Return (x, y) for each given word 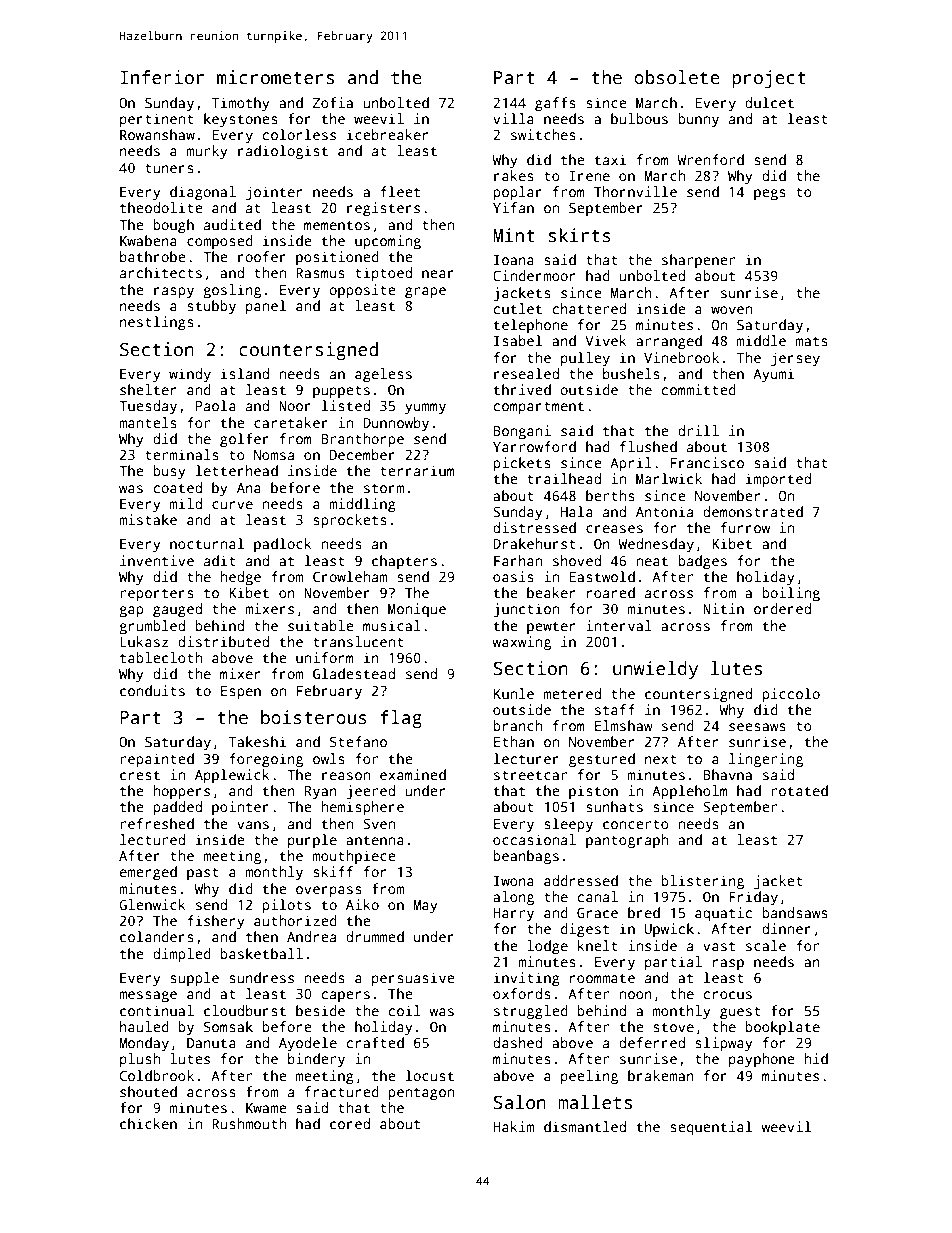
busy (169, 472)
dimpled (182, 955)
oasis (513, 576)
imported (778, 480)
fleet (400, 191)
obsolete (677, 77)
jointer (274, 193)
